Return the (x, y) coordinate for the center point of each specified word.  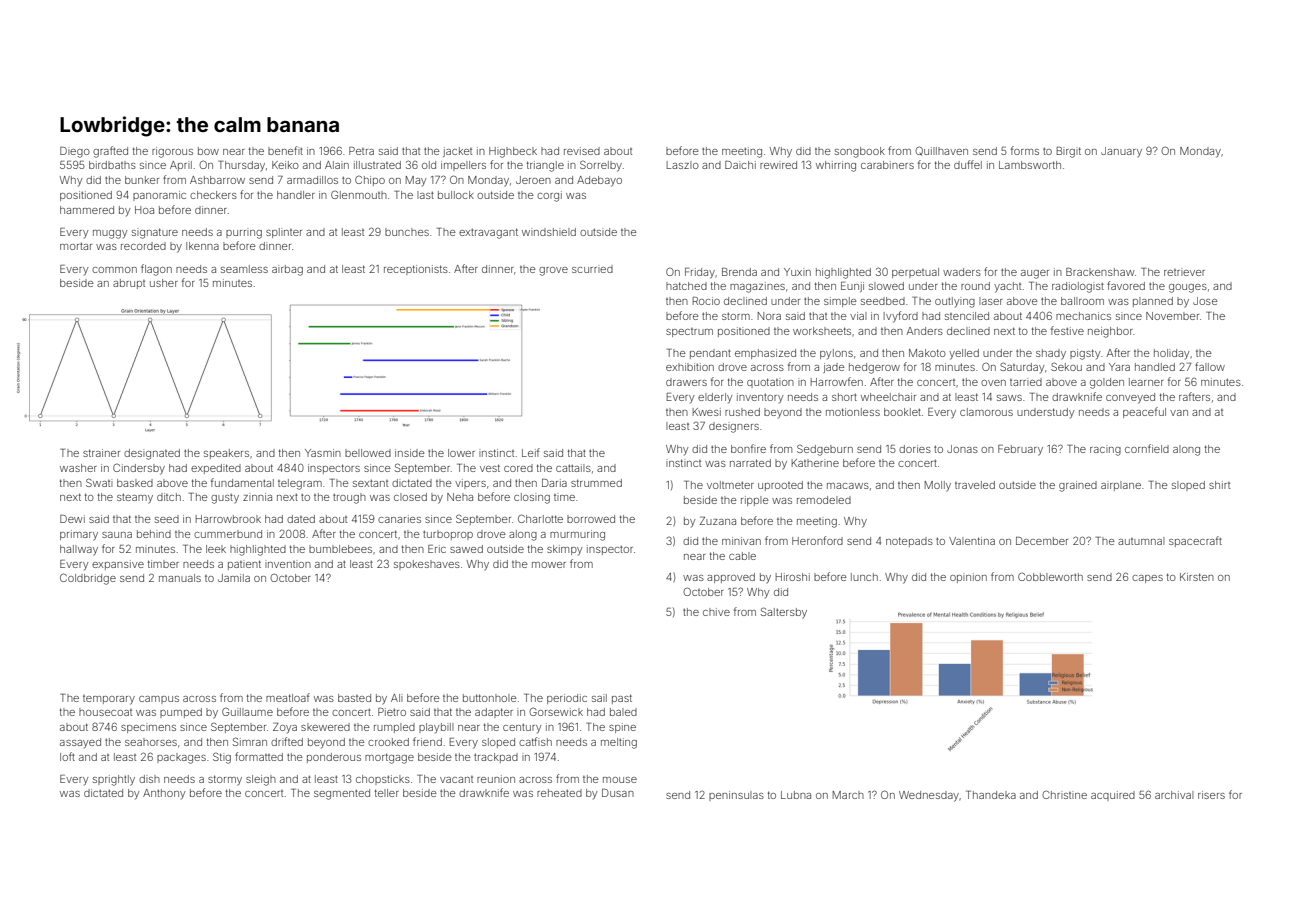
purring (244, 233)
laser (991, 301)
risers (1211, 795)
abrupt (129, 284)
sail (599, 698)
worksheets (822, 331)
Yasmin (323, 453)
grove (553, 271)
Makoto (927, 353)
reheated (559, 793)
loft (67, 756)
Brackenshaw (1100, 272)
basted (354, 698)
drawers (686, 382)
